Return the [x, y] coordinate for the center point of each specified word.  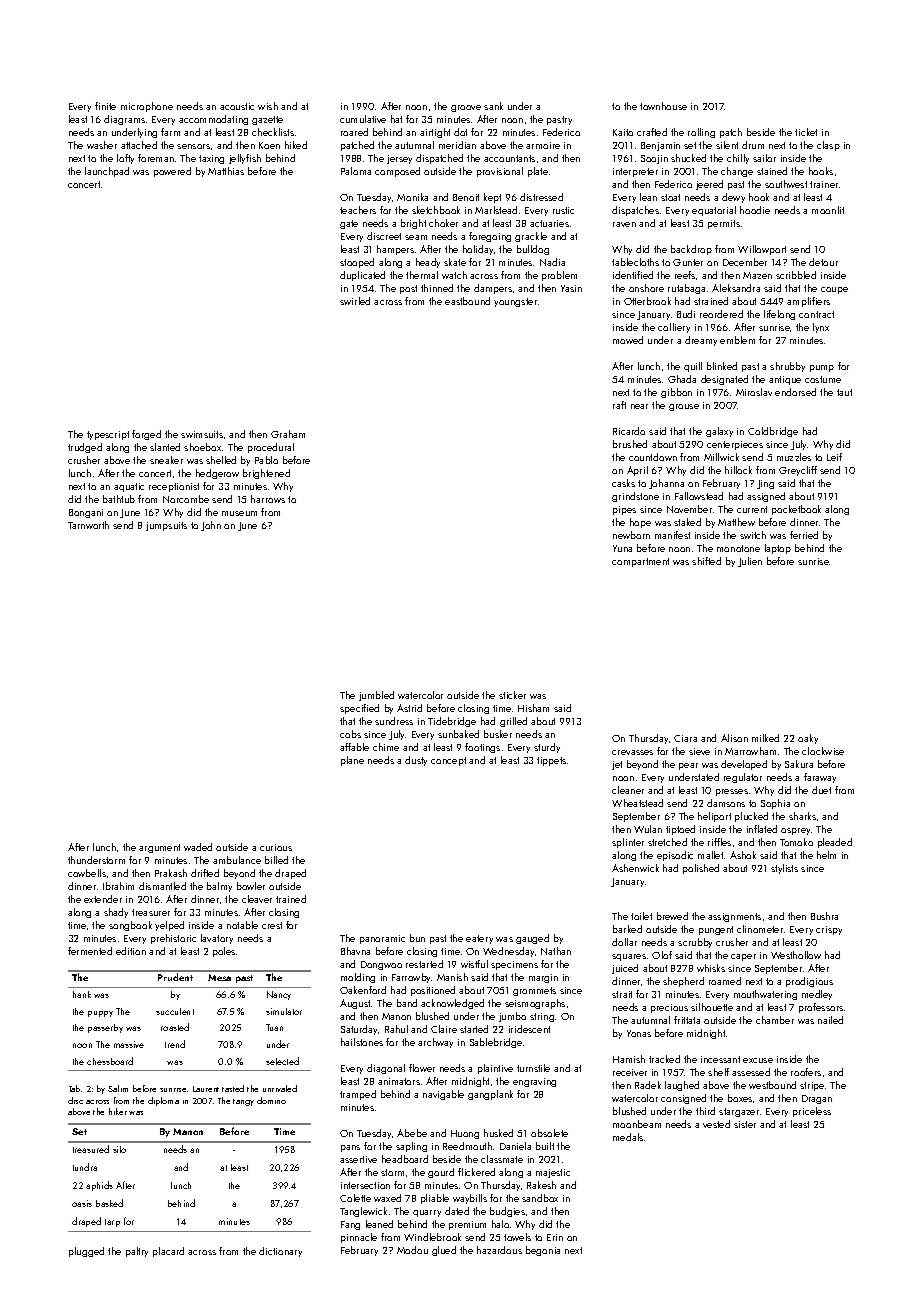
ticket [806, 132]
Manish [452, 977]
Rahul [396, 1029]
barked [627, 929]
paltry [137, 1252]
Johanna [666, 484]
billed [276, 860]
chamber [775, 1020]
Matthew [736, 522]
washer [102, 145]
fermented [90, 951]
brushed [630, 444]
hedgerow [217, 474]
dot [460, 132]
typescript [108, 435]
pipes [624, 510]
